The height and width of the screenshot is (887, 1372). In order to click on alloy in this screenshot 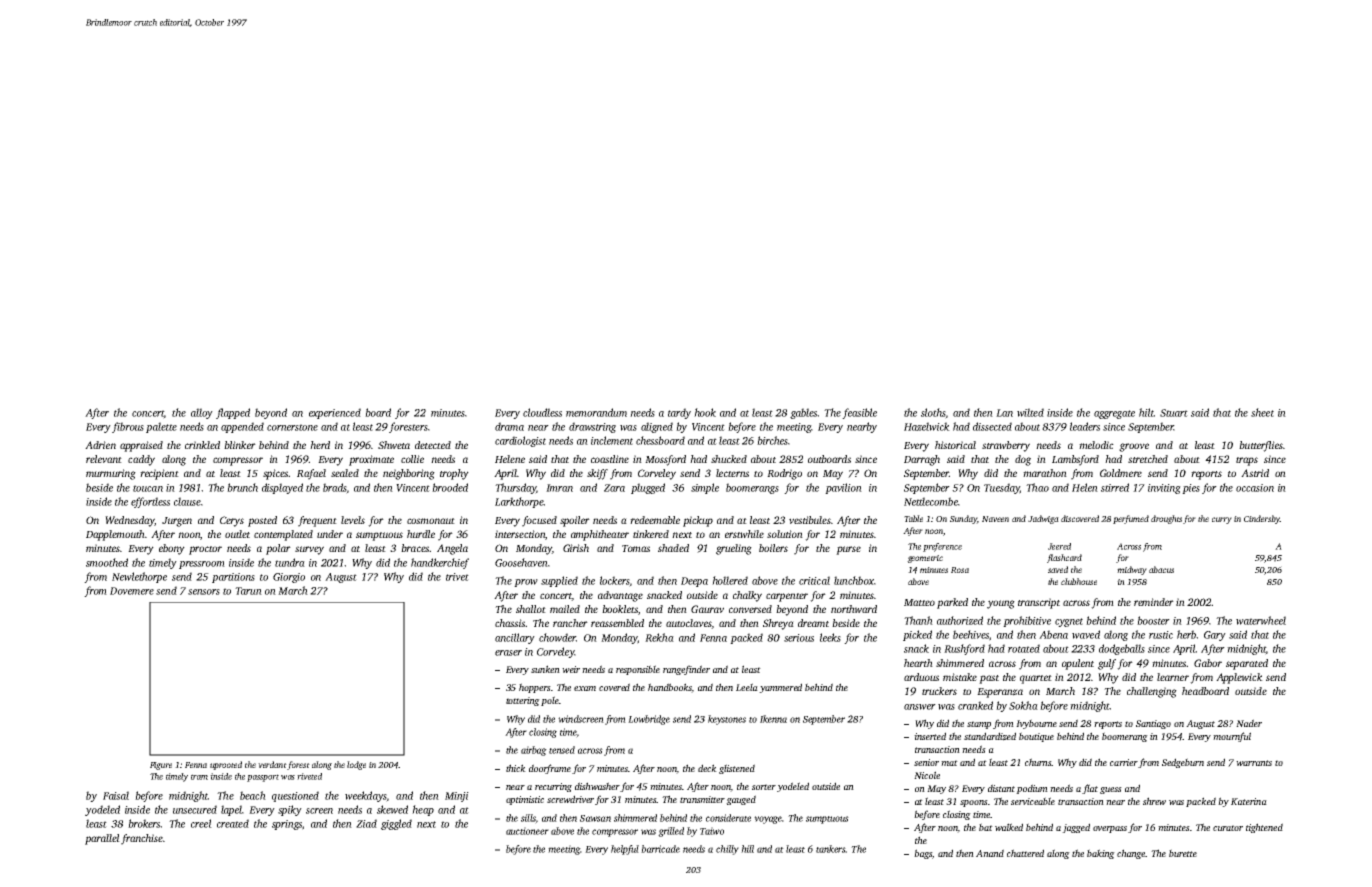, I will do `click(202, 413)`.
